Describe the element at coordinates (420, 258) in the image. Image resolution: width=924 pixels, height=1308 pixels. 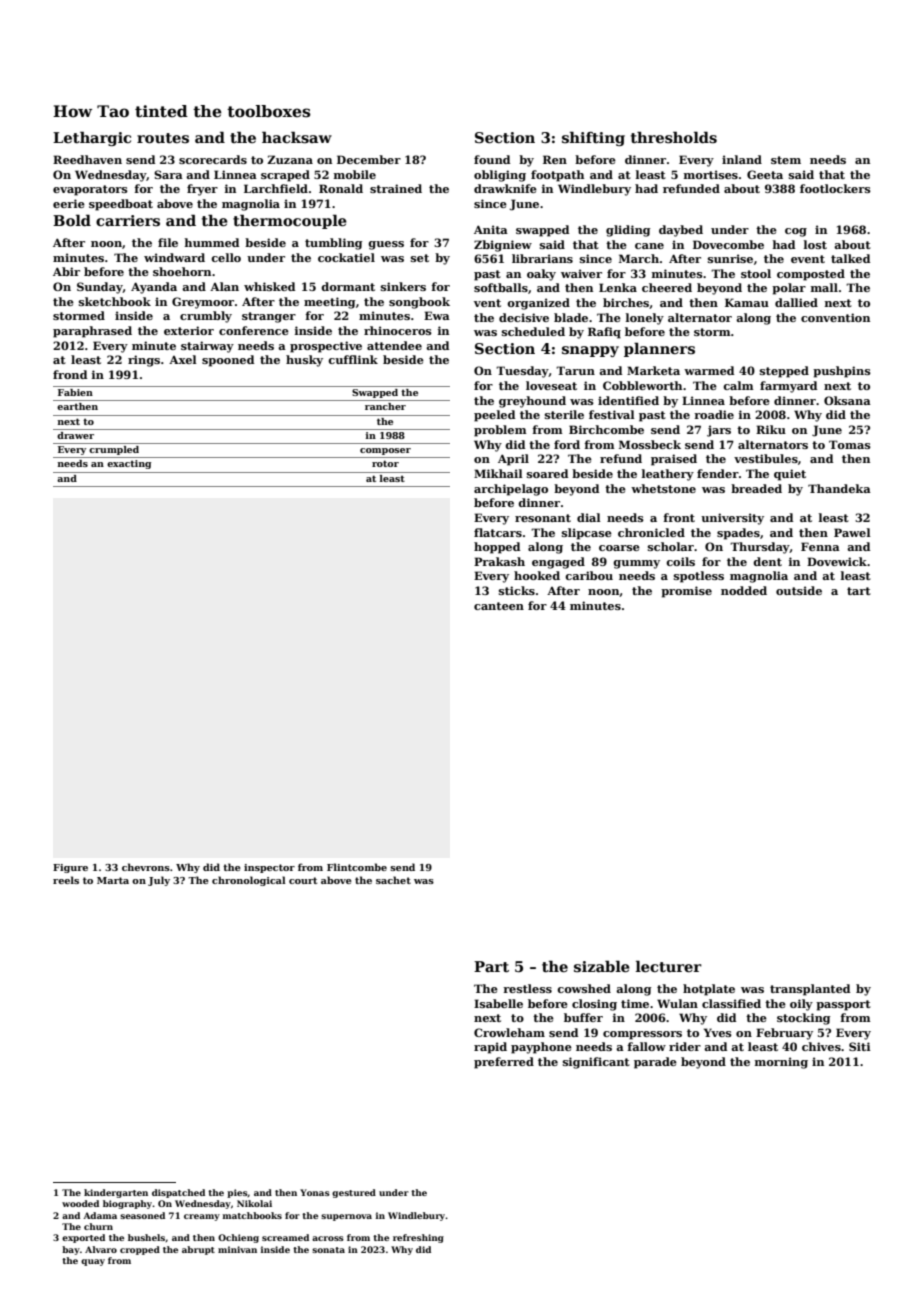
I see `set` at that location.
